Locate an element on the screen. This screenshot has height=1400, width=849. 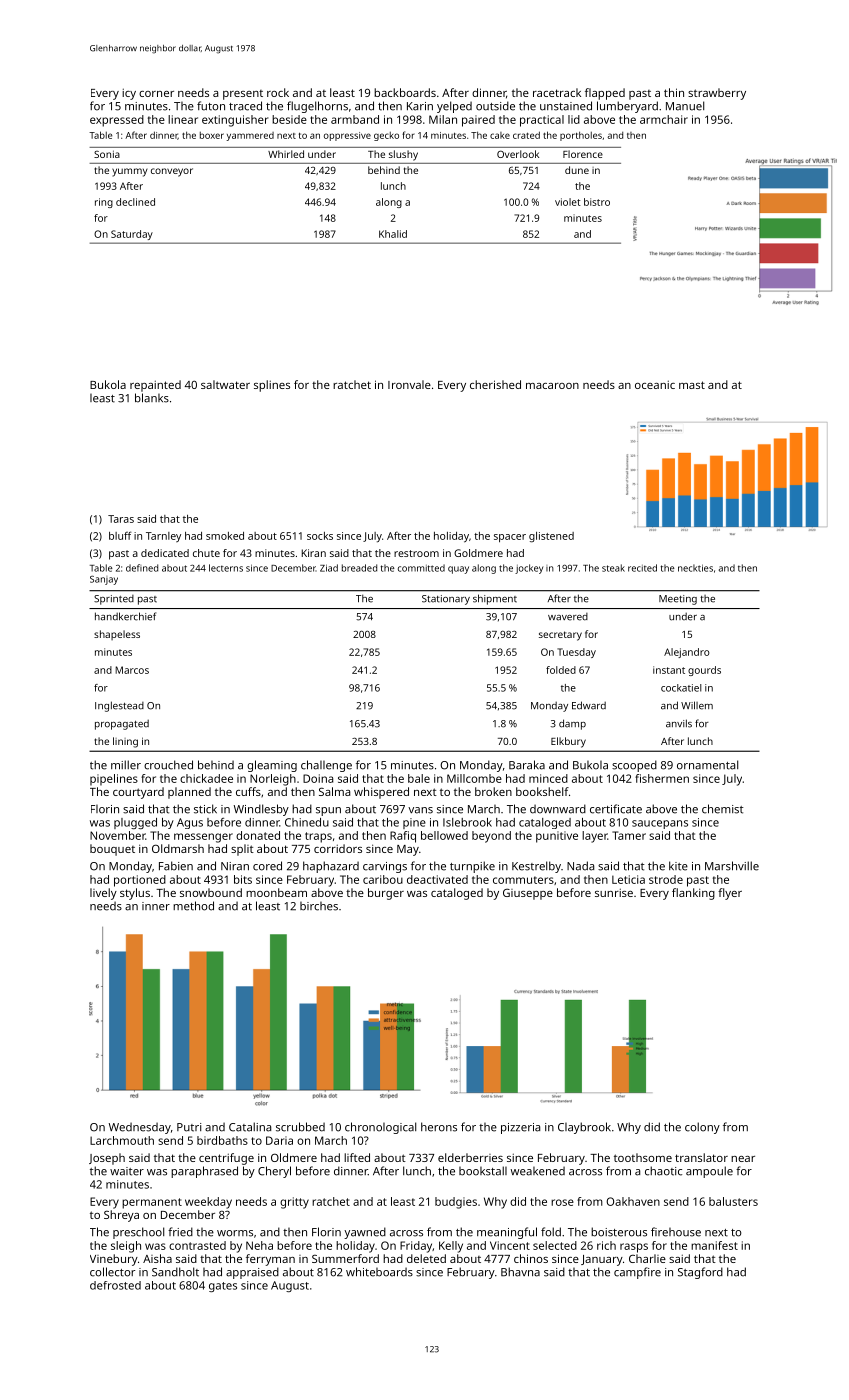
icy is located at coordinates (129, 94).
